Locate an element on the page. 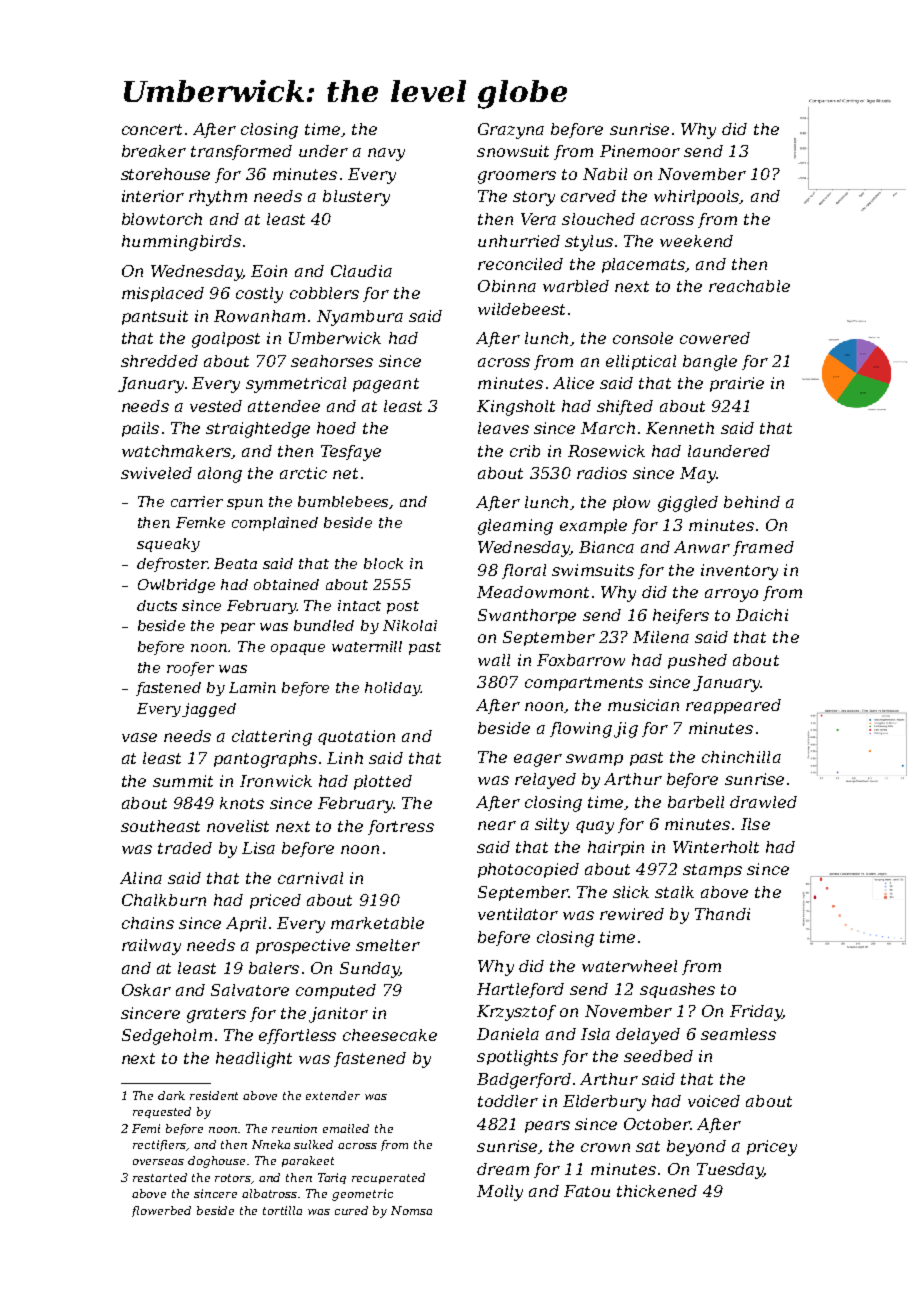 The image size is (924, 1308). interior is located at coordinates (153, 196).
